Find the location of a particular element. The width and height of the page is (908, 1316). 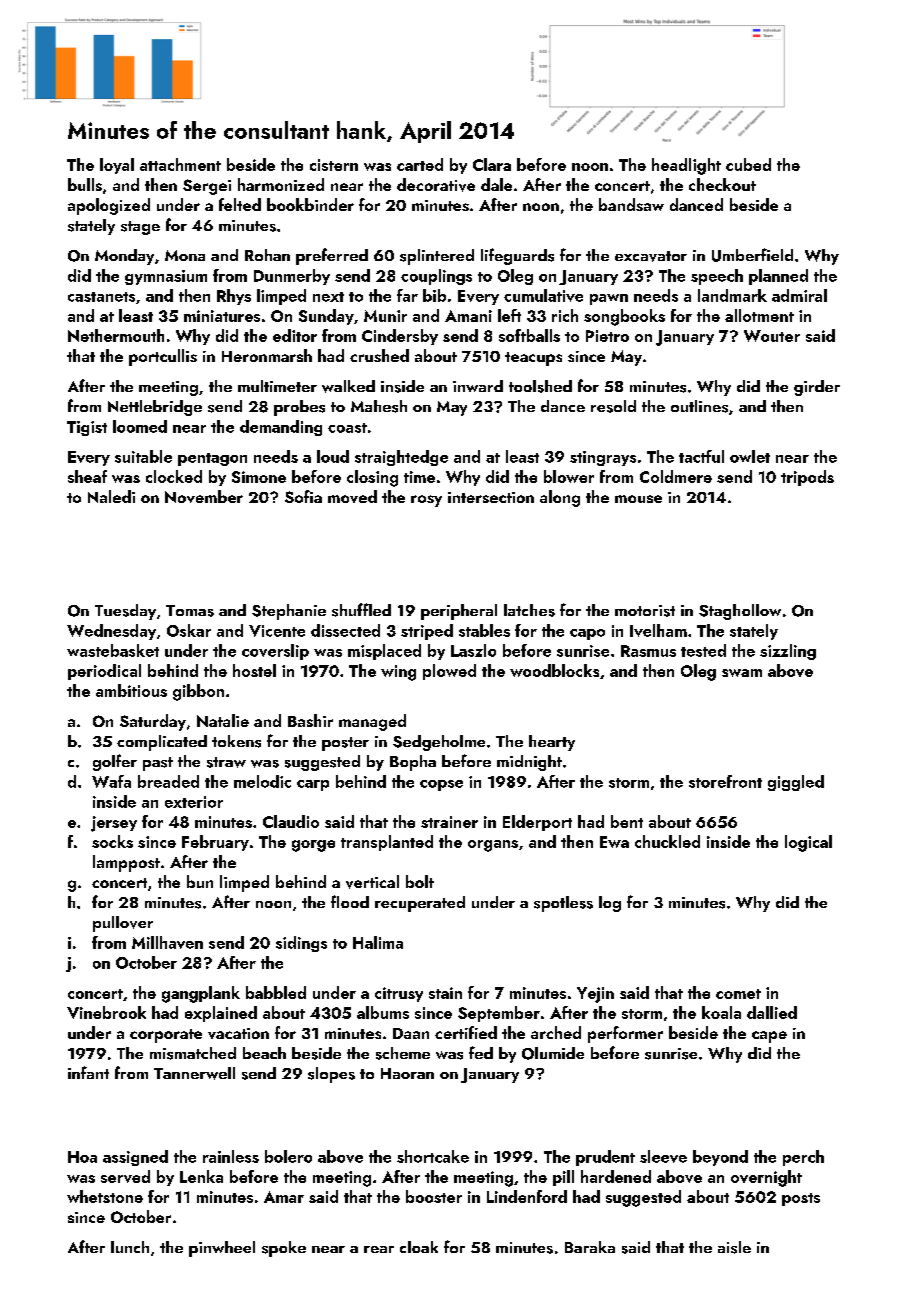

stage is located at coordinates (140, 228).
